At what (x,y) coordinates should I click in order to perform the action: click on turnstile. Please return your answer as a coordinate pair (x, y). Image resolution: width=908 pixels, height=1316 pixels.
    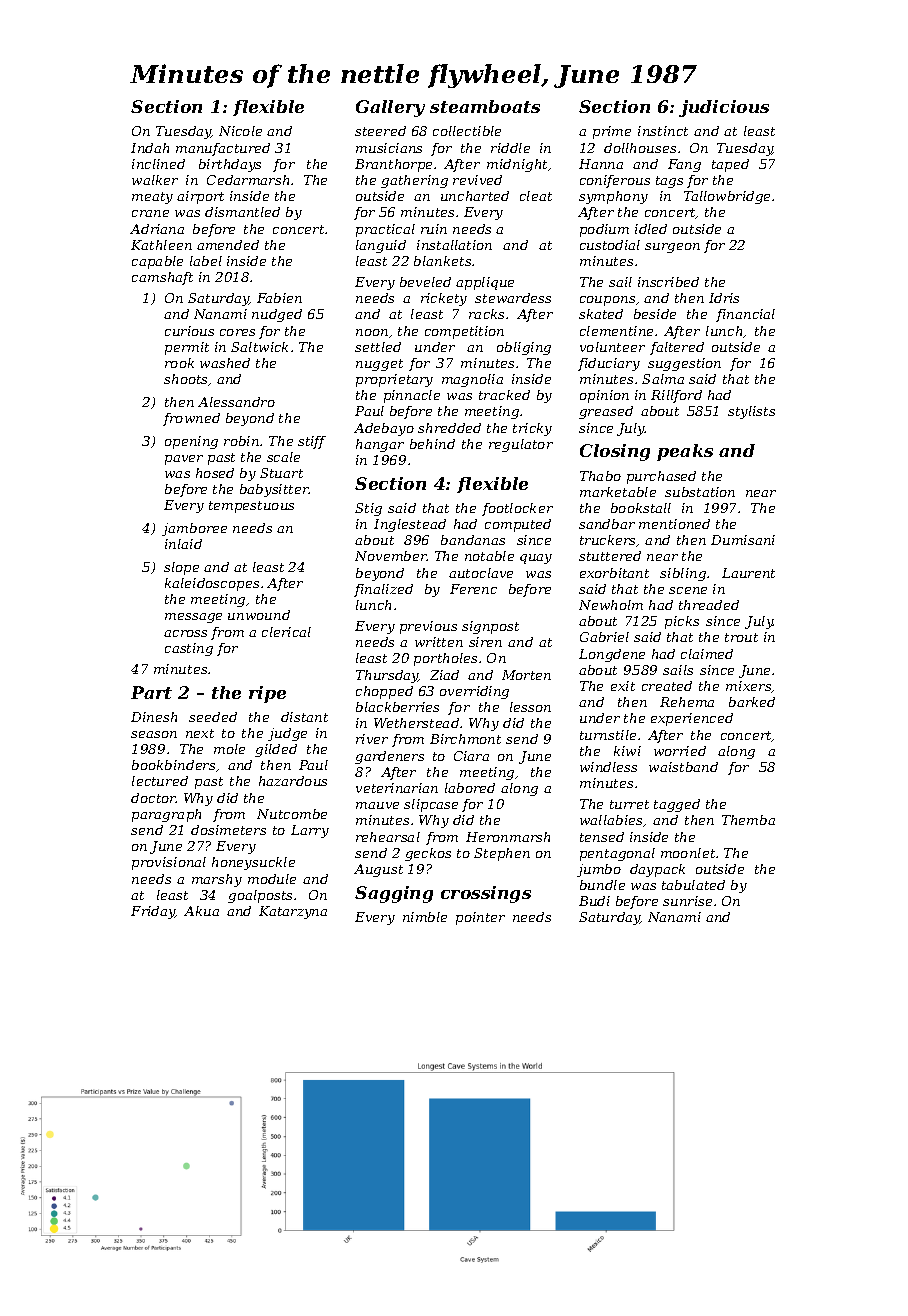
    Looking at the image, I should click on (608, 735).
